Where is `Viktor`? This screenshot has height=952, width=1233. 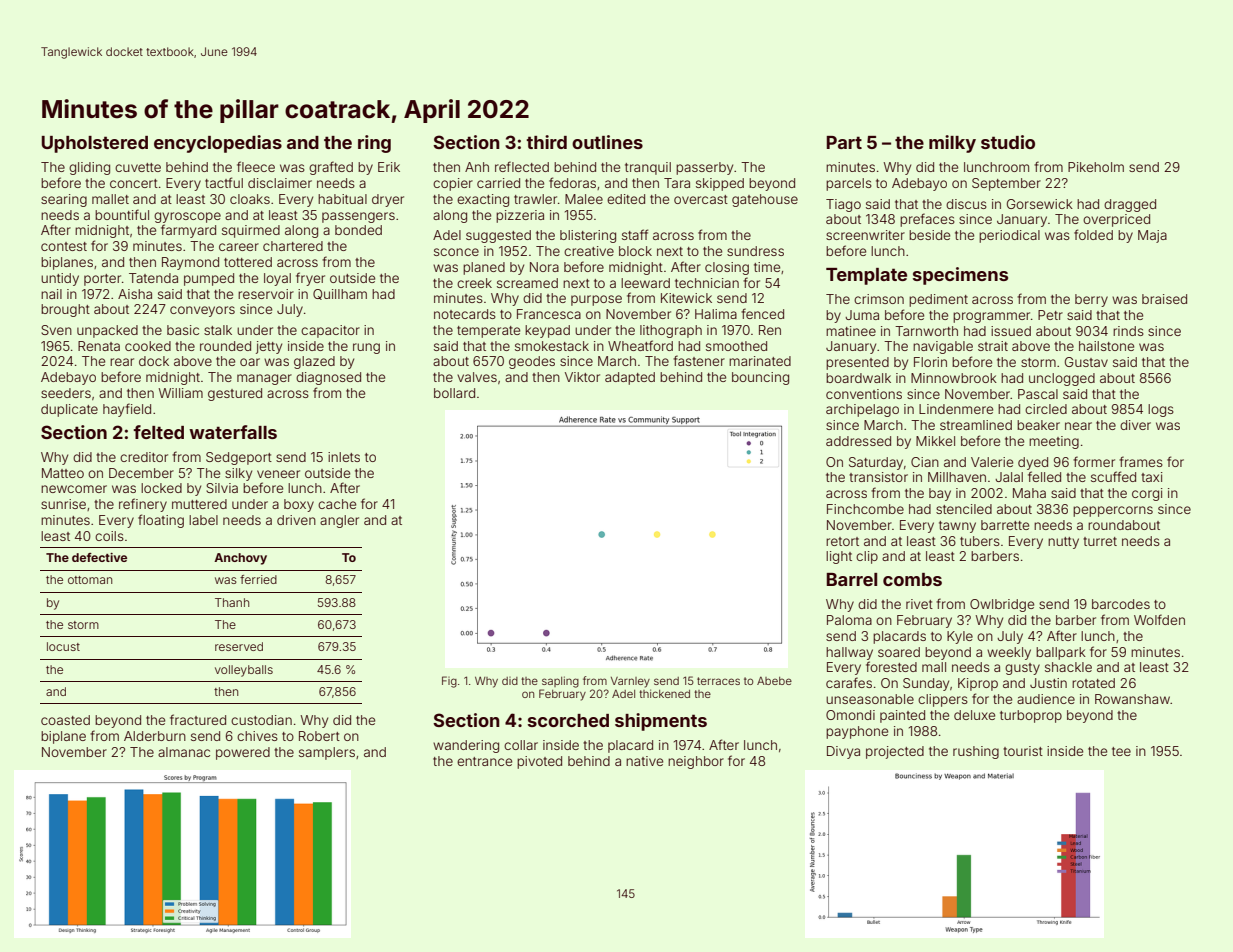 Viktor is located at coordinates (582, 377).
